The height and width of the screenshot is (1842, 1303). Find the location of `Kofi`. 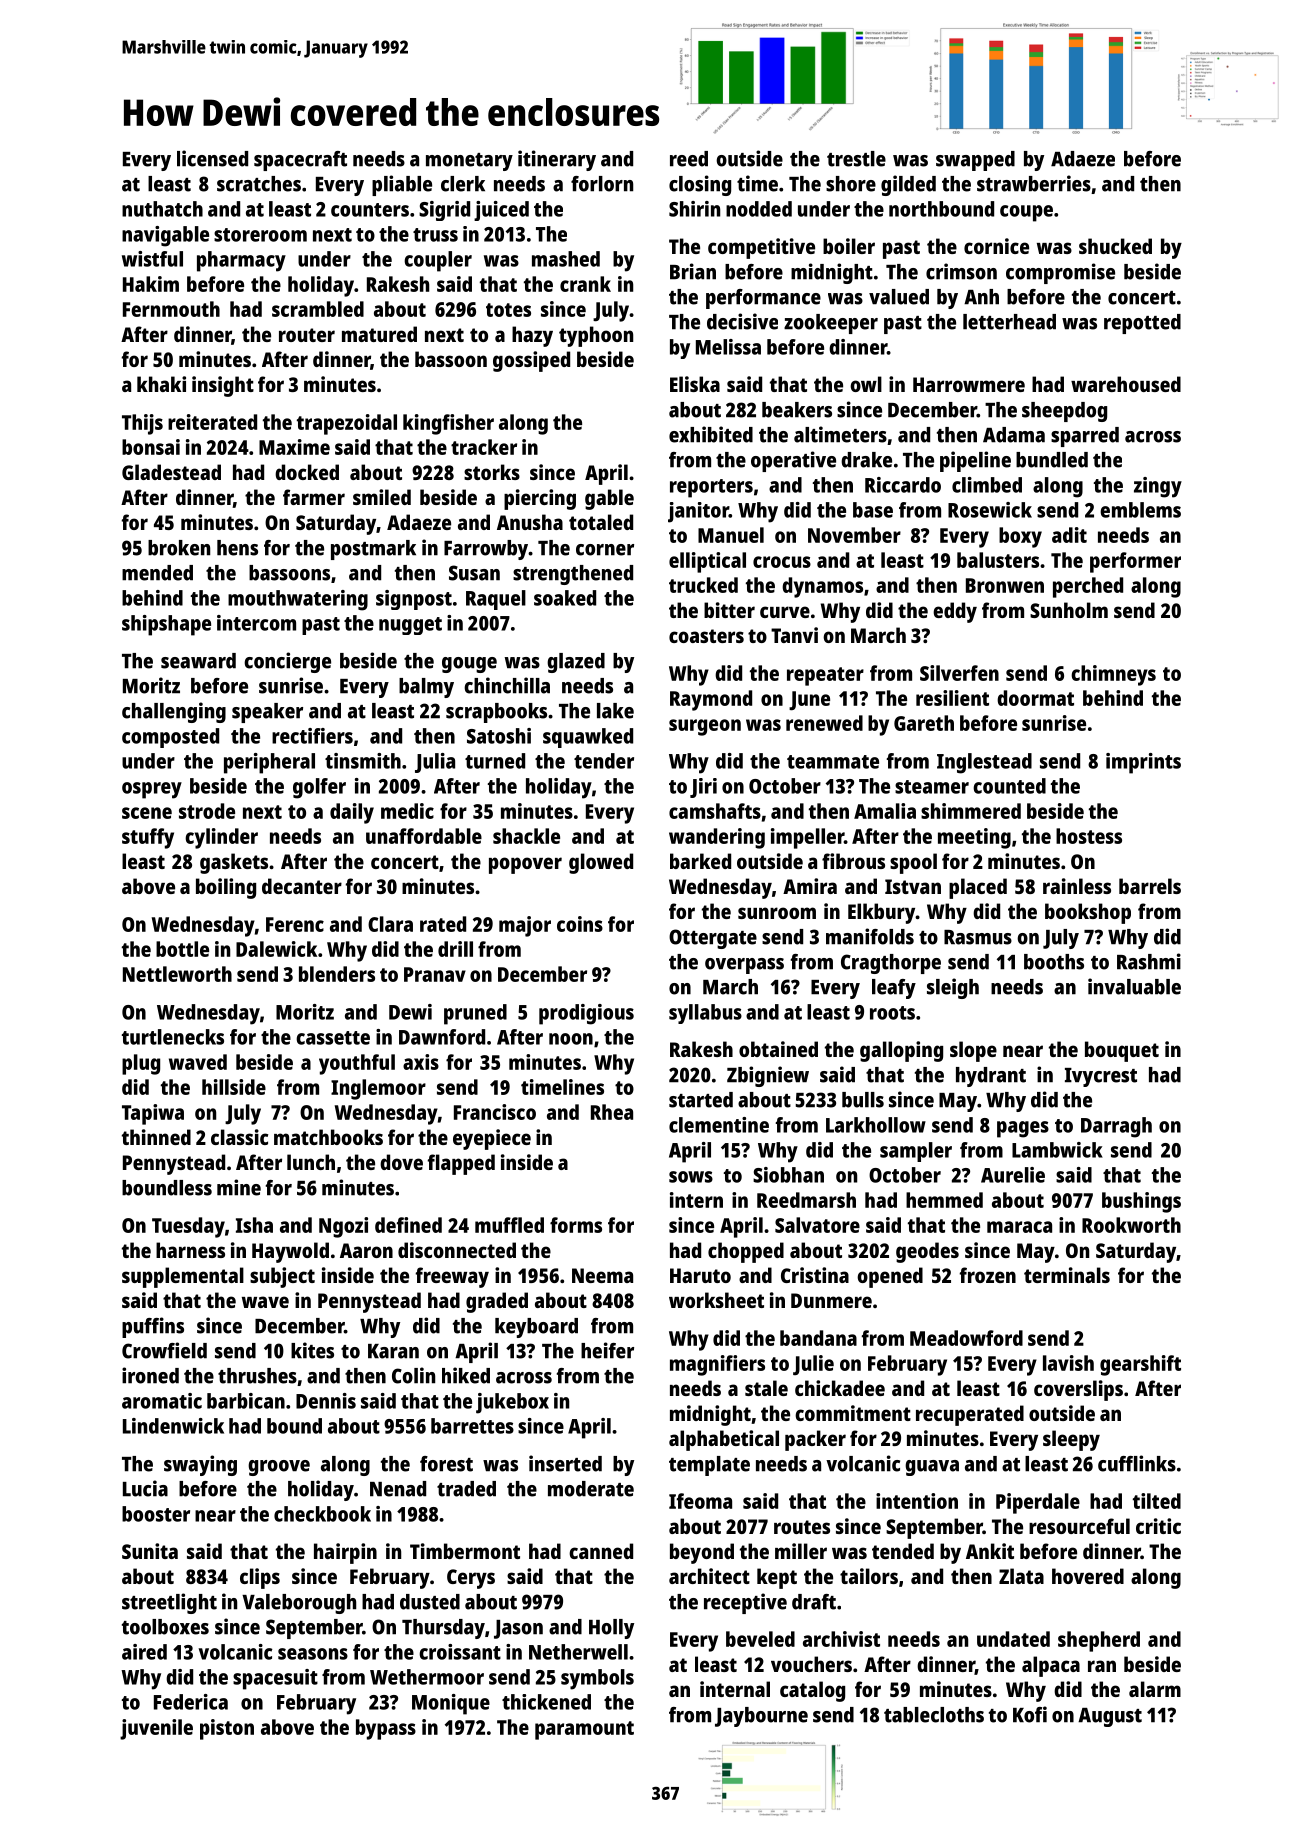

Kofi is located at coordinates (1030, 1714).
